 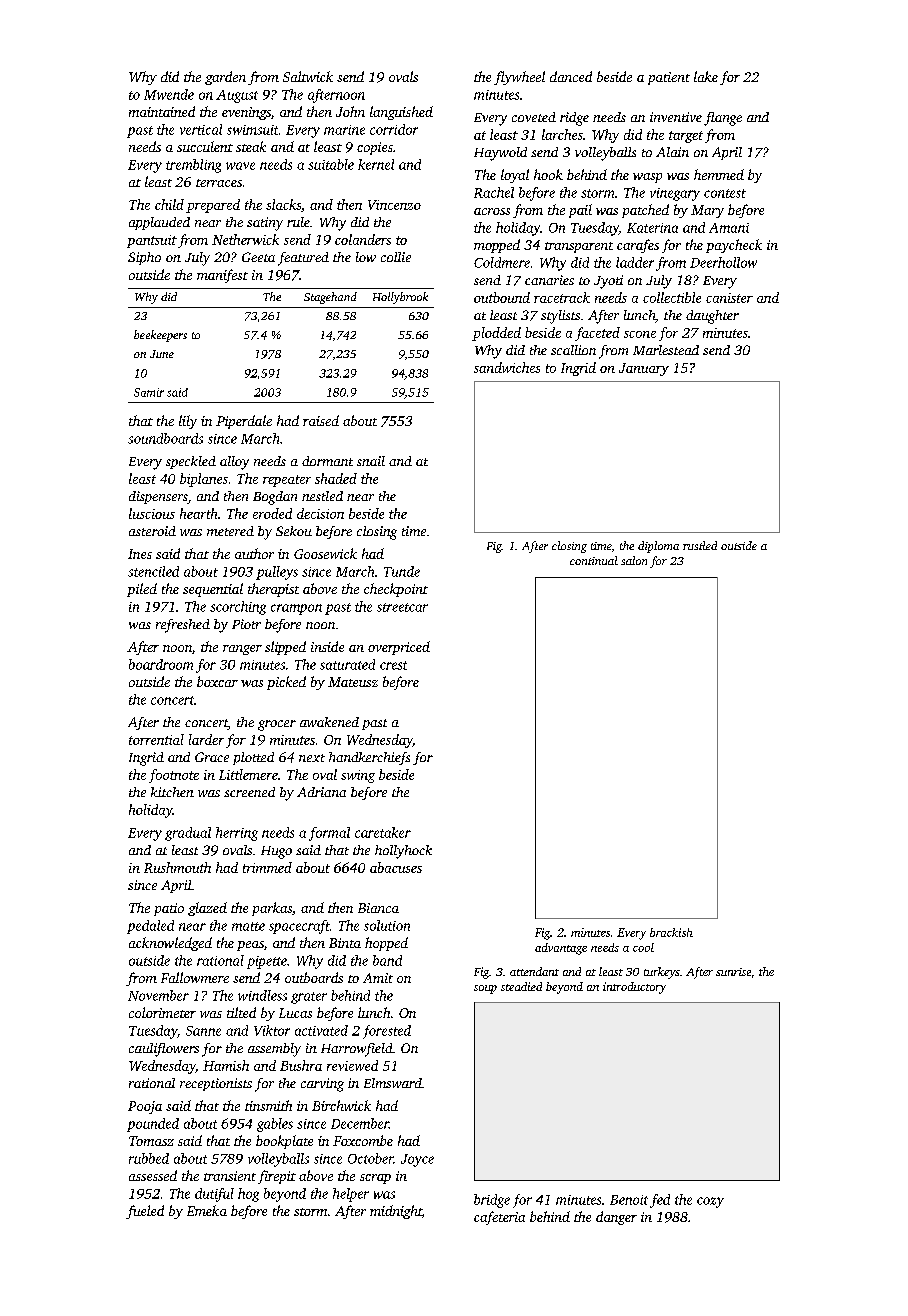 What do you see at coordinates (225, 78) in the document?
I see `garden` at bounding box center [225, 78].
